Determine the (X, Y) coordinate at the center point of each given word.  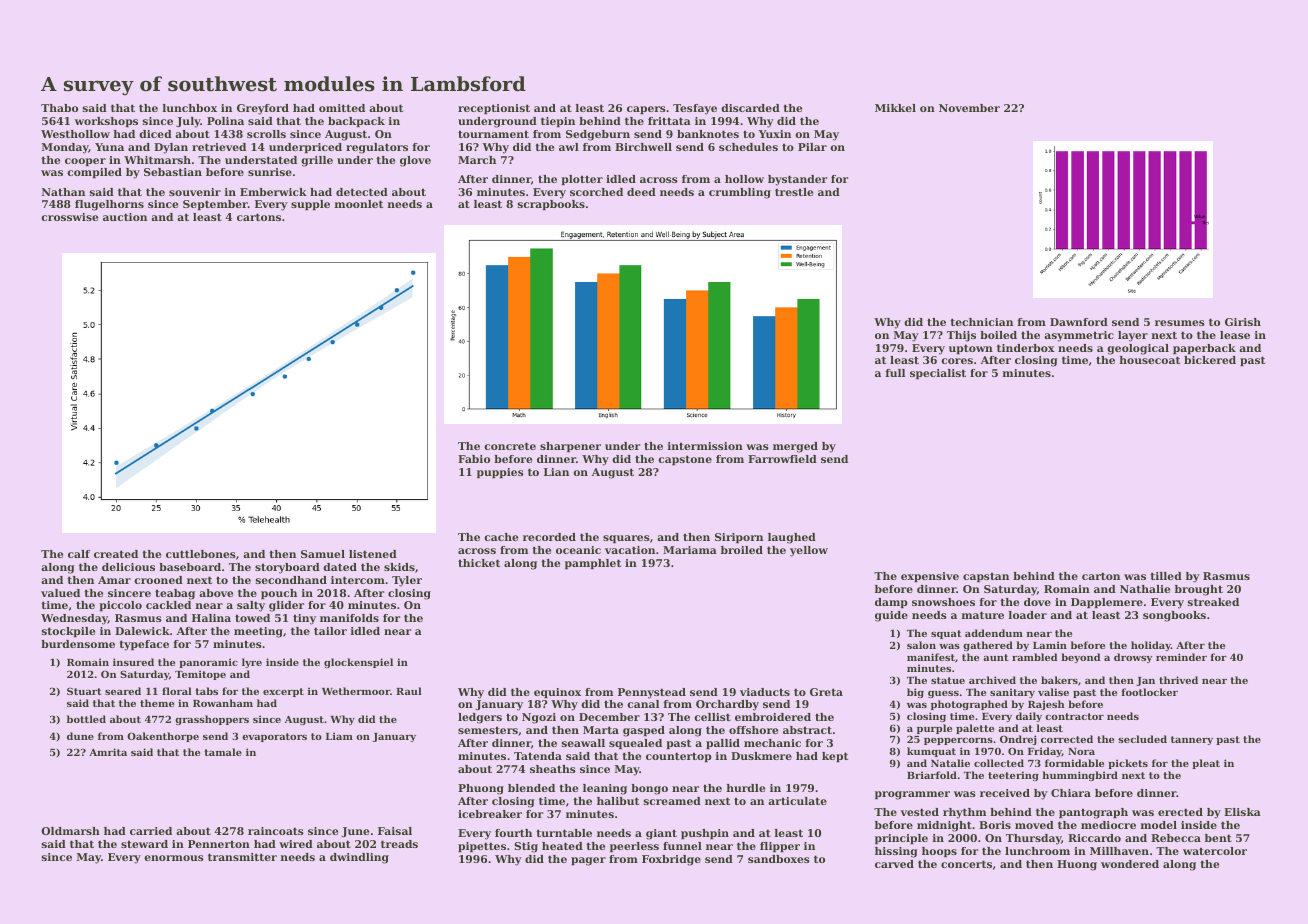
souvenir (195, 192)
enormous (174, 858)
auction (125, 217)
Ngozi (539, 718)
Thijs (961, 336)
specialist (938, 374)
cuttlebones (201, 554)
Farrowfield (782, 459)
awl (569, 147)
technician (981, 322)
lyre (252, 663)
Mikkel (895, 108)
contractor (1074, 716)
